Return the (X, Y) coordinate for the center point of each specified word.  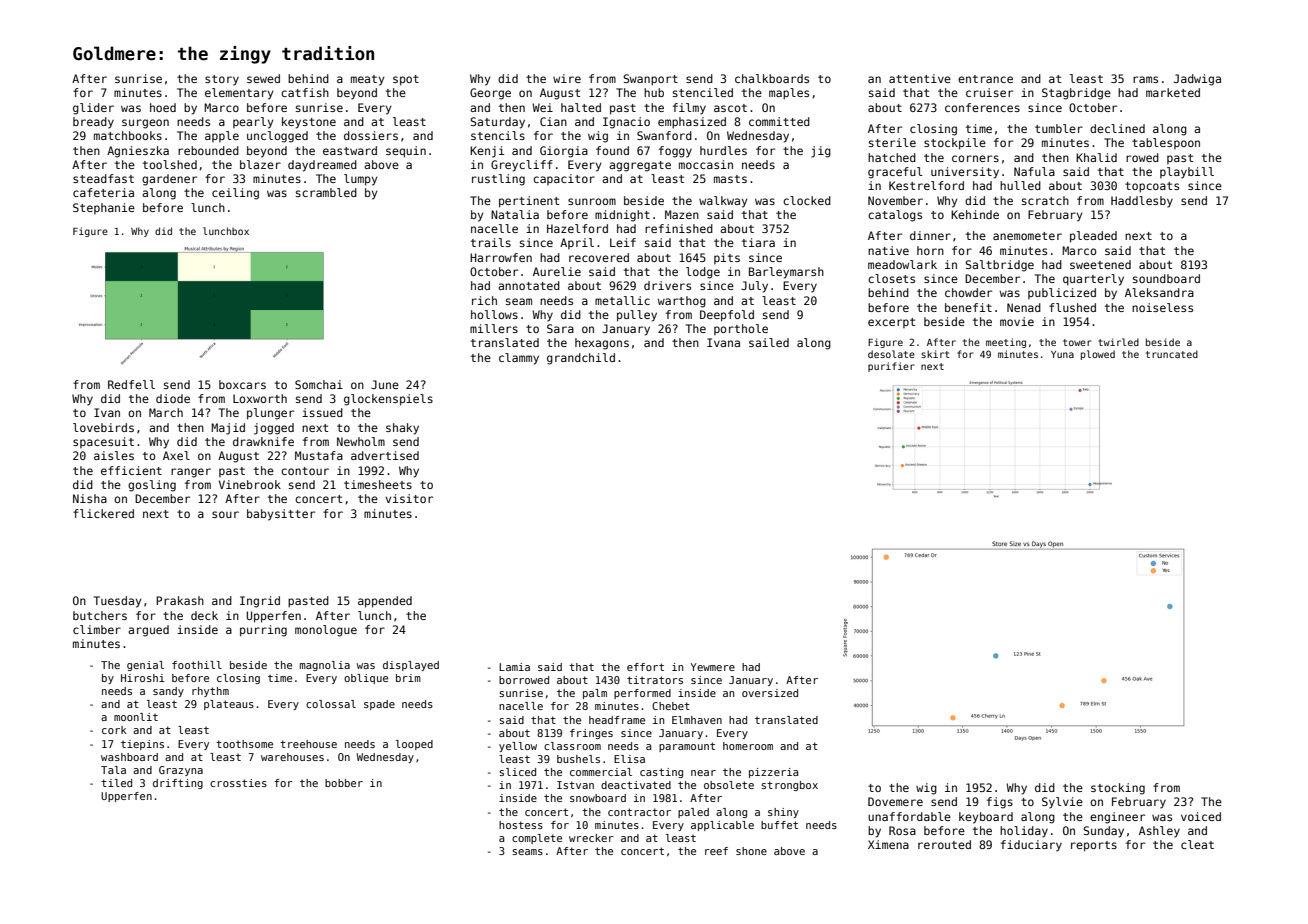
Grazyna (181, 771)
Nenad (1024, 307)
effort (645, 667)
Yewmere (712, 667)
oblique (366, 679)
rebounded (208, 150)
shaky (402, 429)
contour (305, 471)
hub (654, 92)
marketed (1173, 92)
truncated (1172, 354)
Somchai (319, 384)
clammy (519, 359)
